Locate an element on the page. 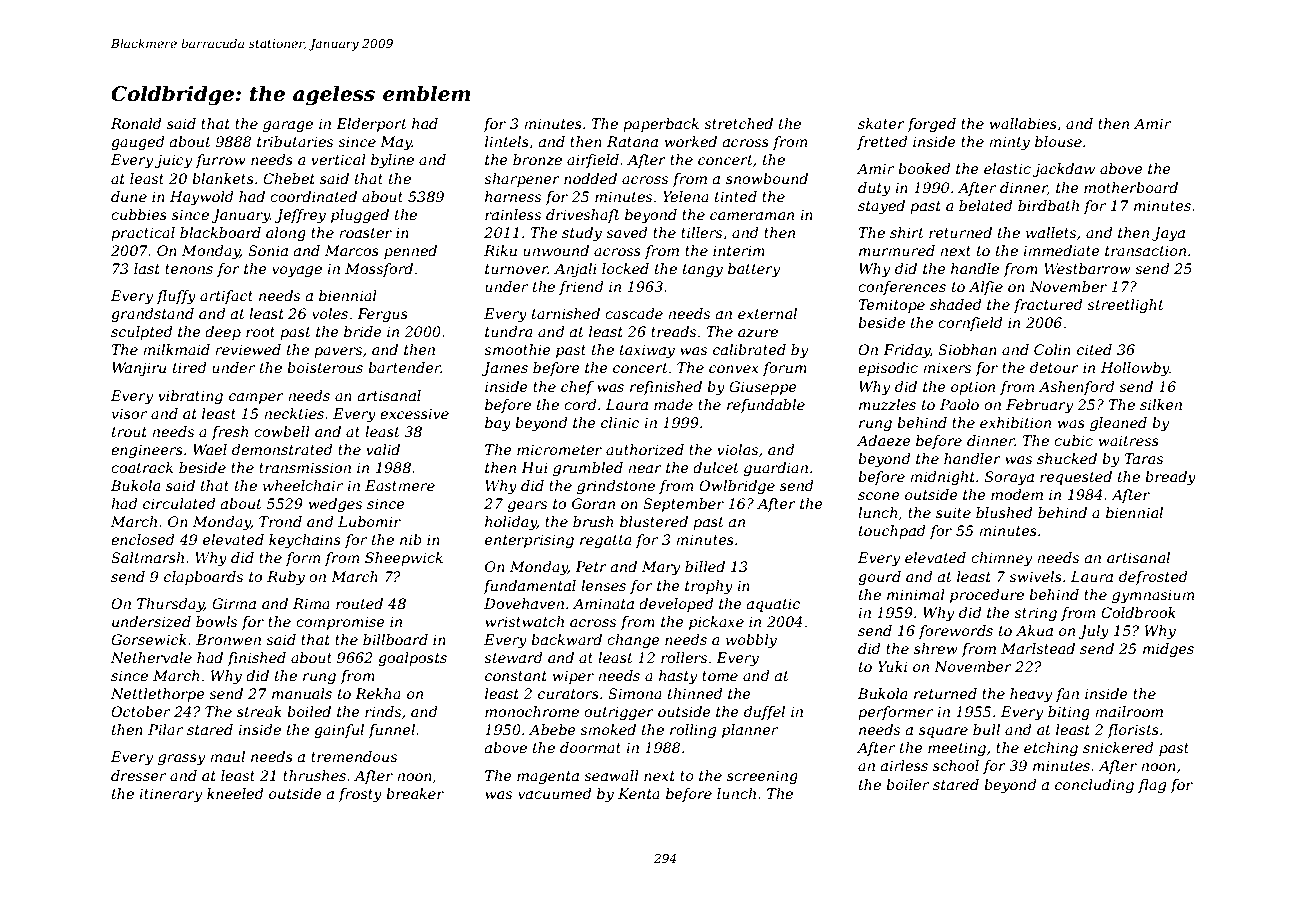 The height and width of the document is (924, 1308). made is located at coordinates (673, 404).
